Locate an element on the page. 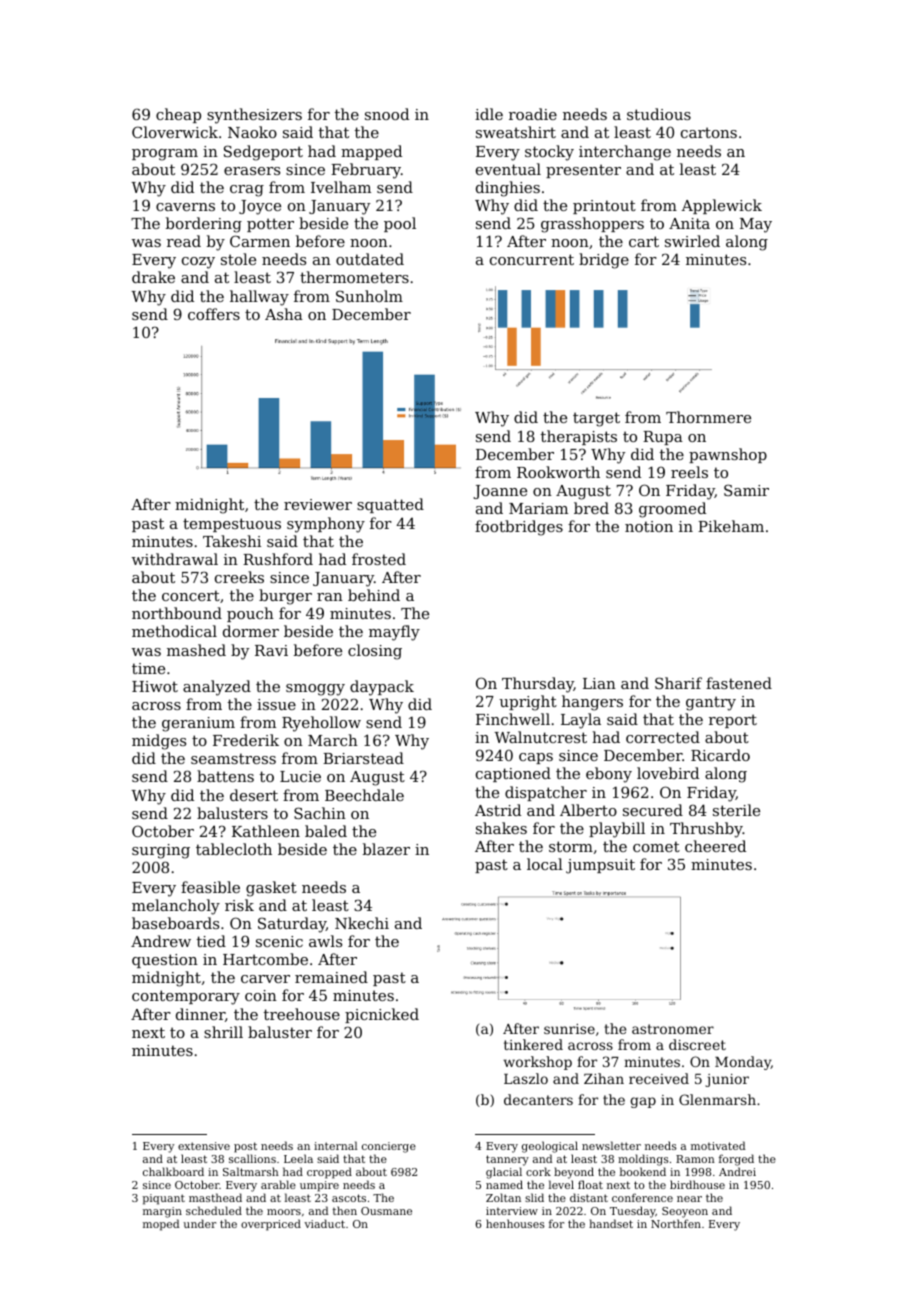 This document has width=908, height=1316. cheap is located at coordinates (178, 115).
